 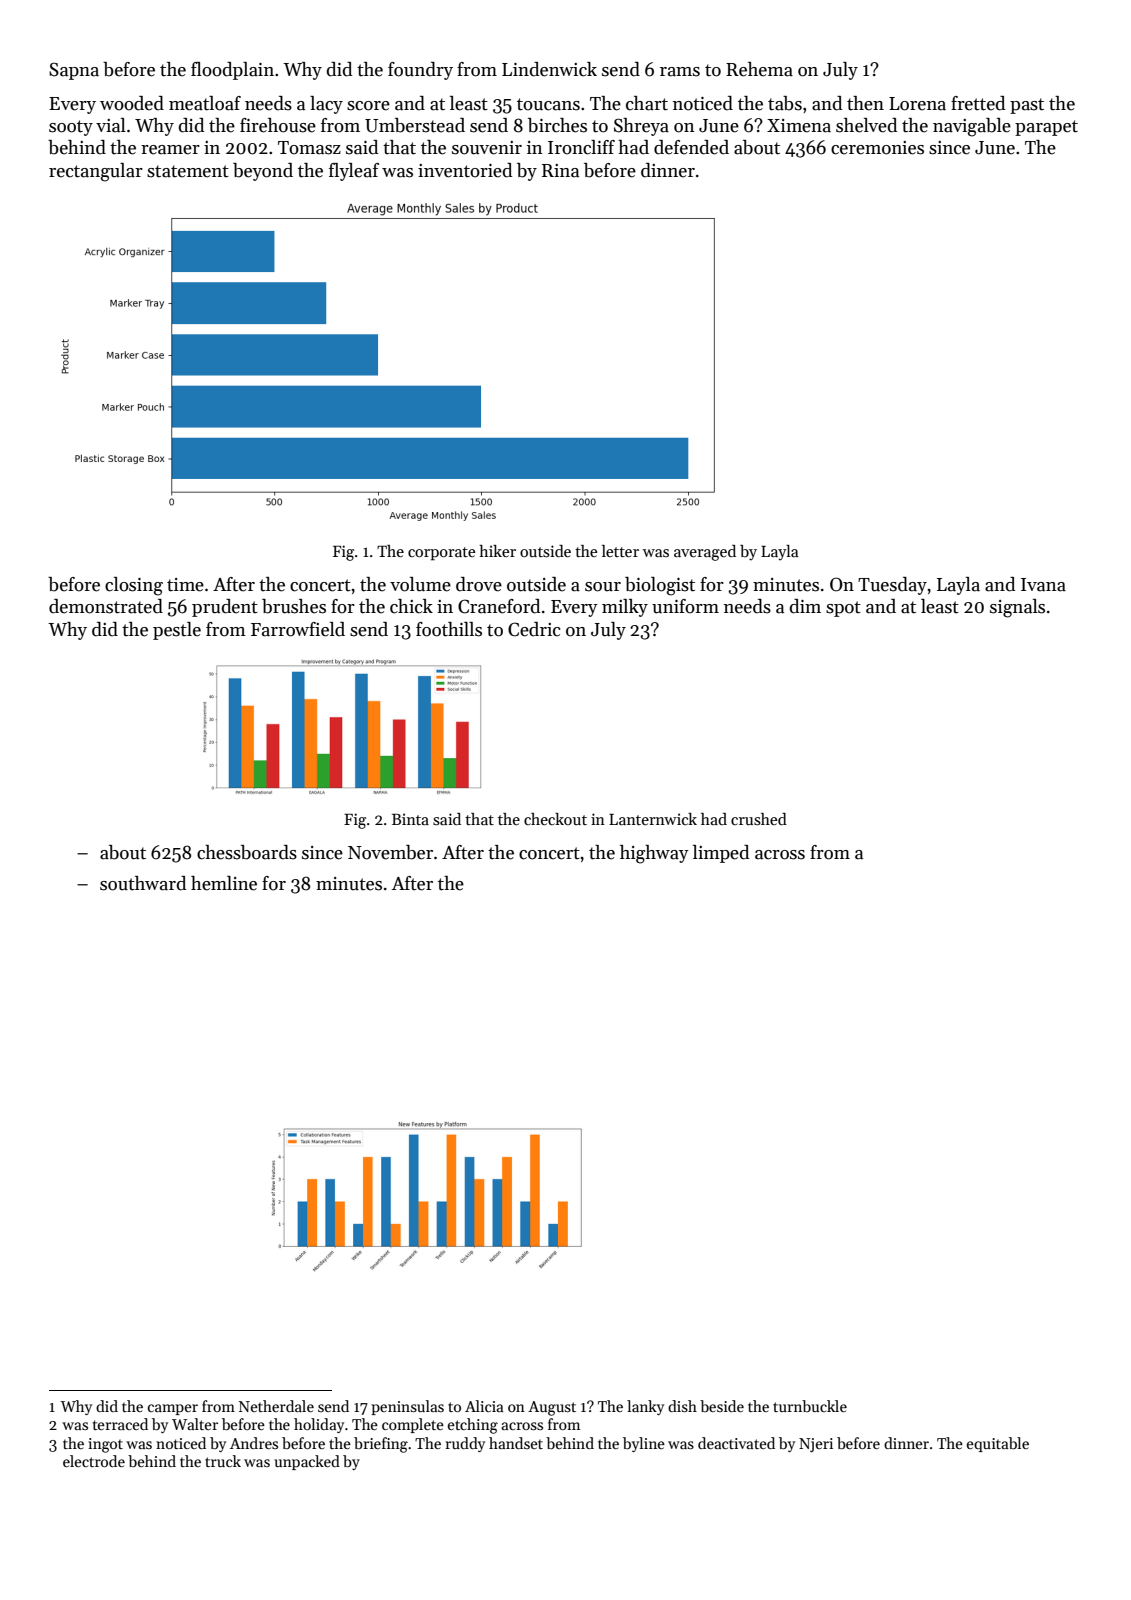 What do you see at coordinates (620, 551) in the document?
I see `letter` at bounding box center [620, 551].
